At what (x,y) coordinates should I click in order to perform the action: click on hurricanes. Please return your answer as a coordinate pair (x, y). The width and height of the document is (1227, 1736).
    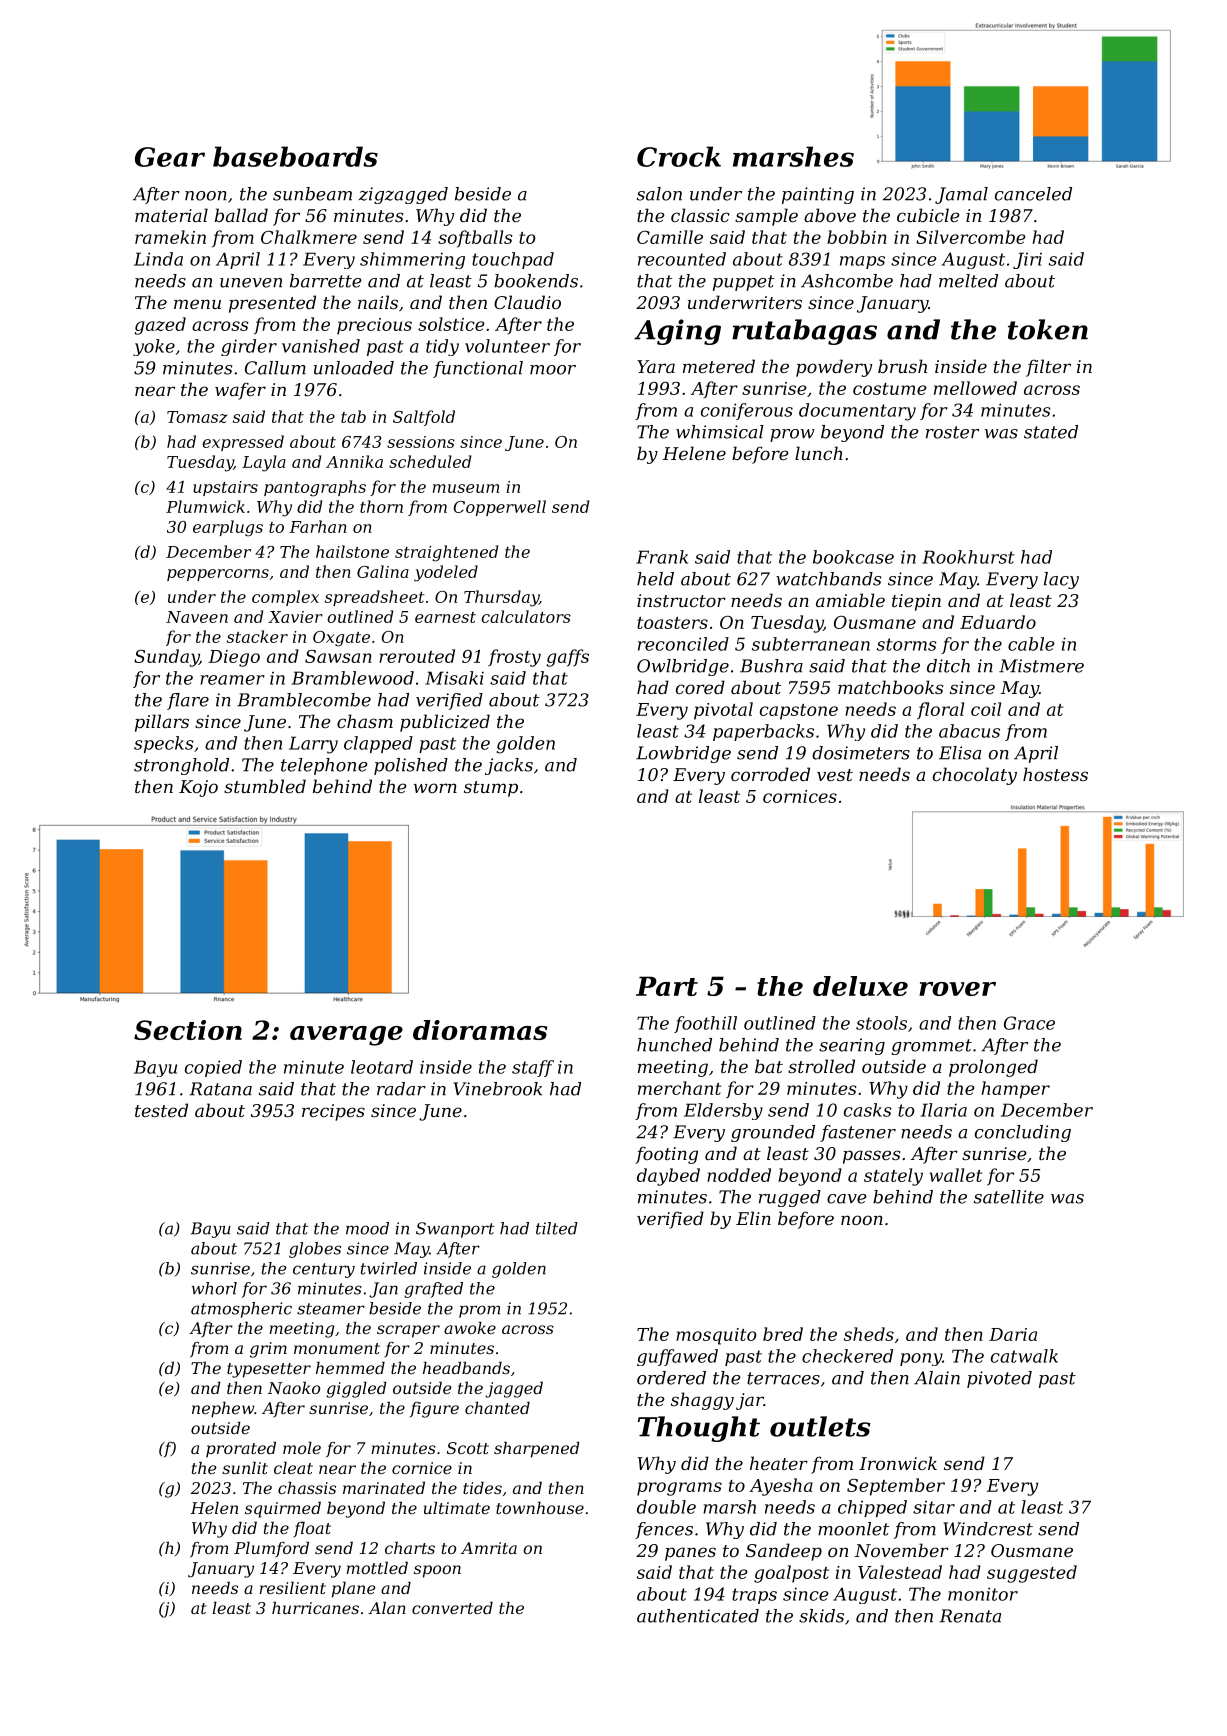
    Looking at the image, I should click on (315, 1607).
